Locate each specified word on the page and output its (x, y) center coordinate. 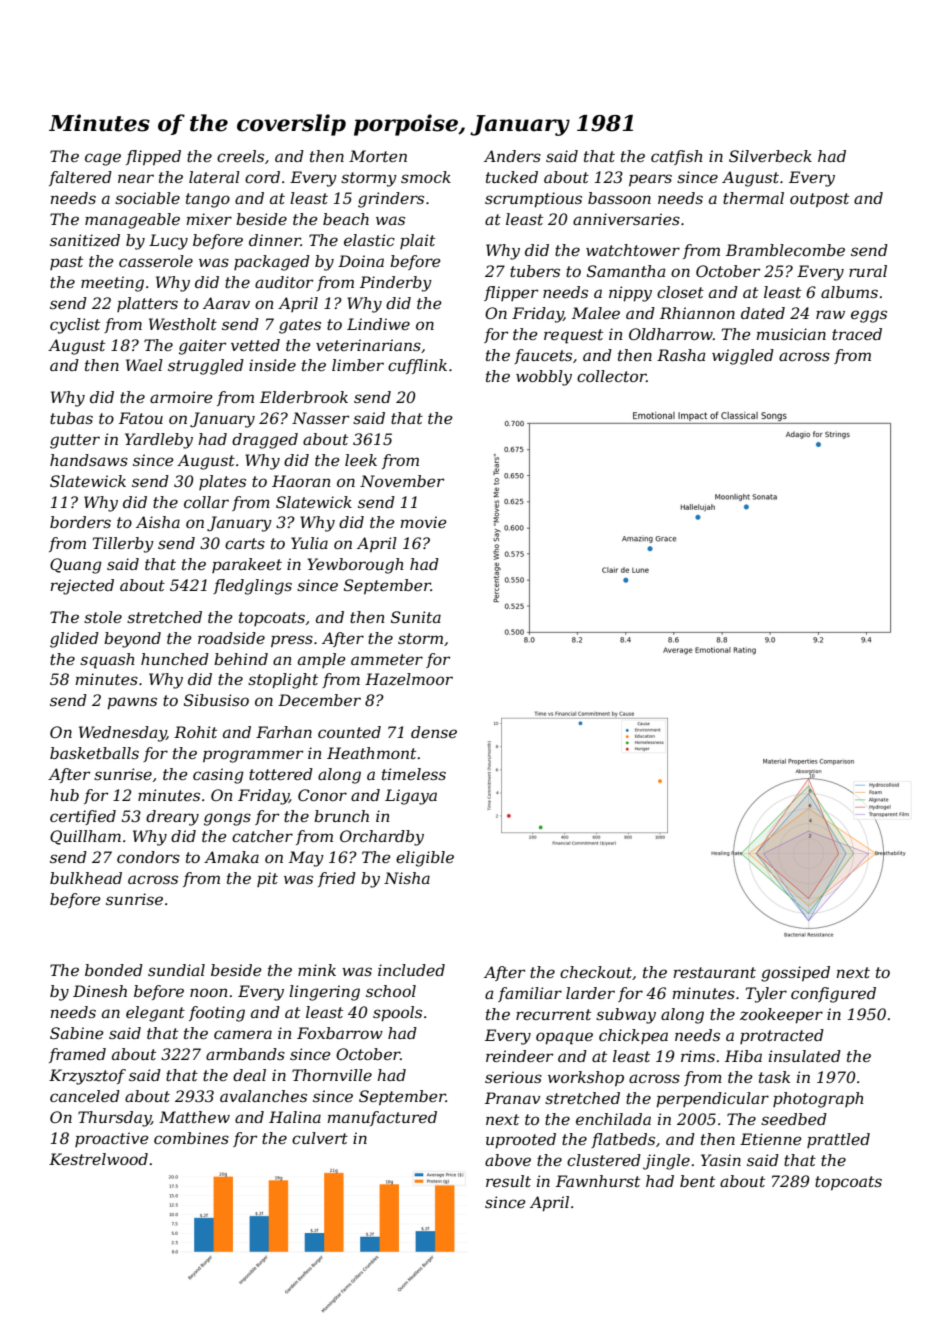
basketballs (94, 753)
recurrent (553, 1014)
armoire (181, 397)
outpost (819, 200)
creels (240, 156)
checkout (596, 972)
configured (833, 995)
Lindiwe (378, 324)
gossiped (795, 974)
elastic (369, 240)
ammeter (387, 659)
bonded (114, 970)
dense (434, 732)
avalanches (263, 1096)
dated (763, 313)
